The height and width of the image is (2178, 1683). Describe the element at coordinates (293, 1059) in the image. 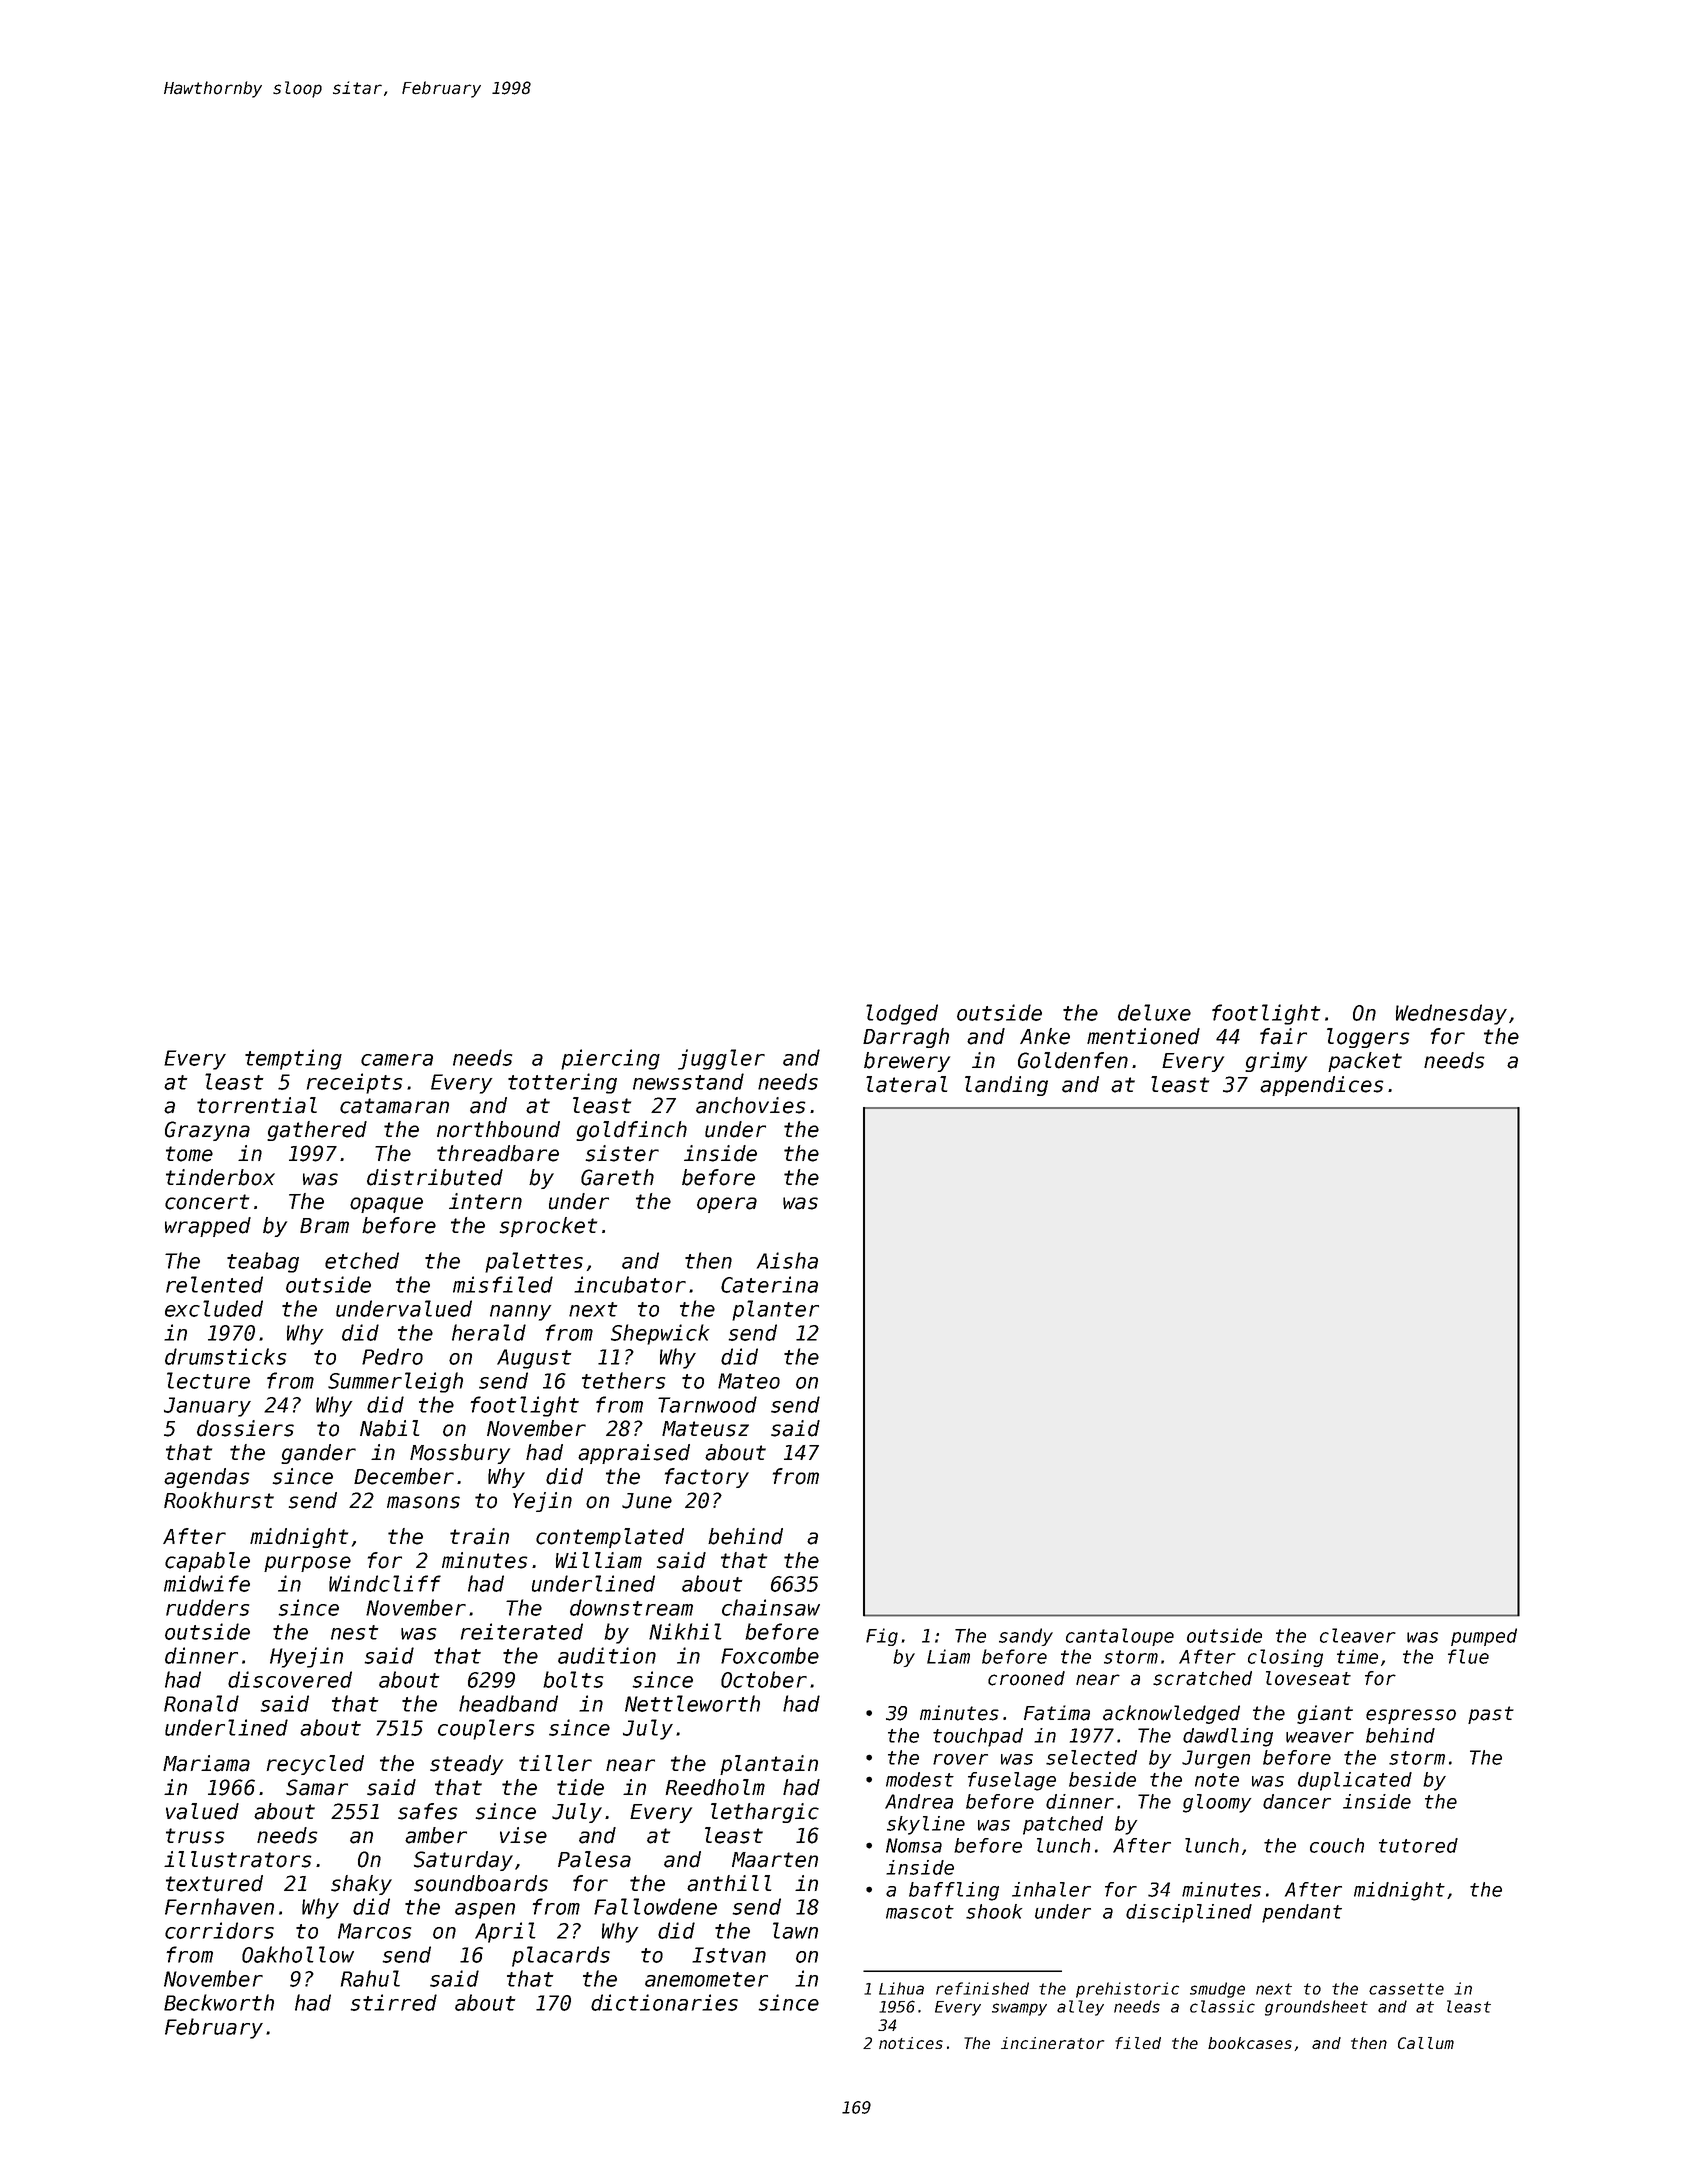

I see `tempting` at that location.
